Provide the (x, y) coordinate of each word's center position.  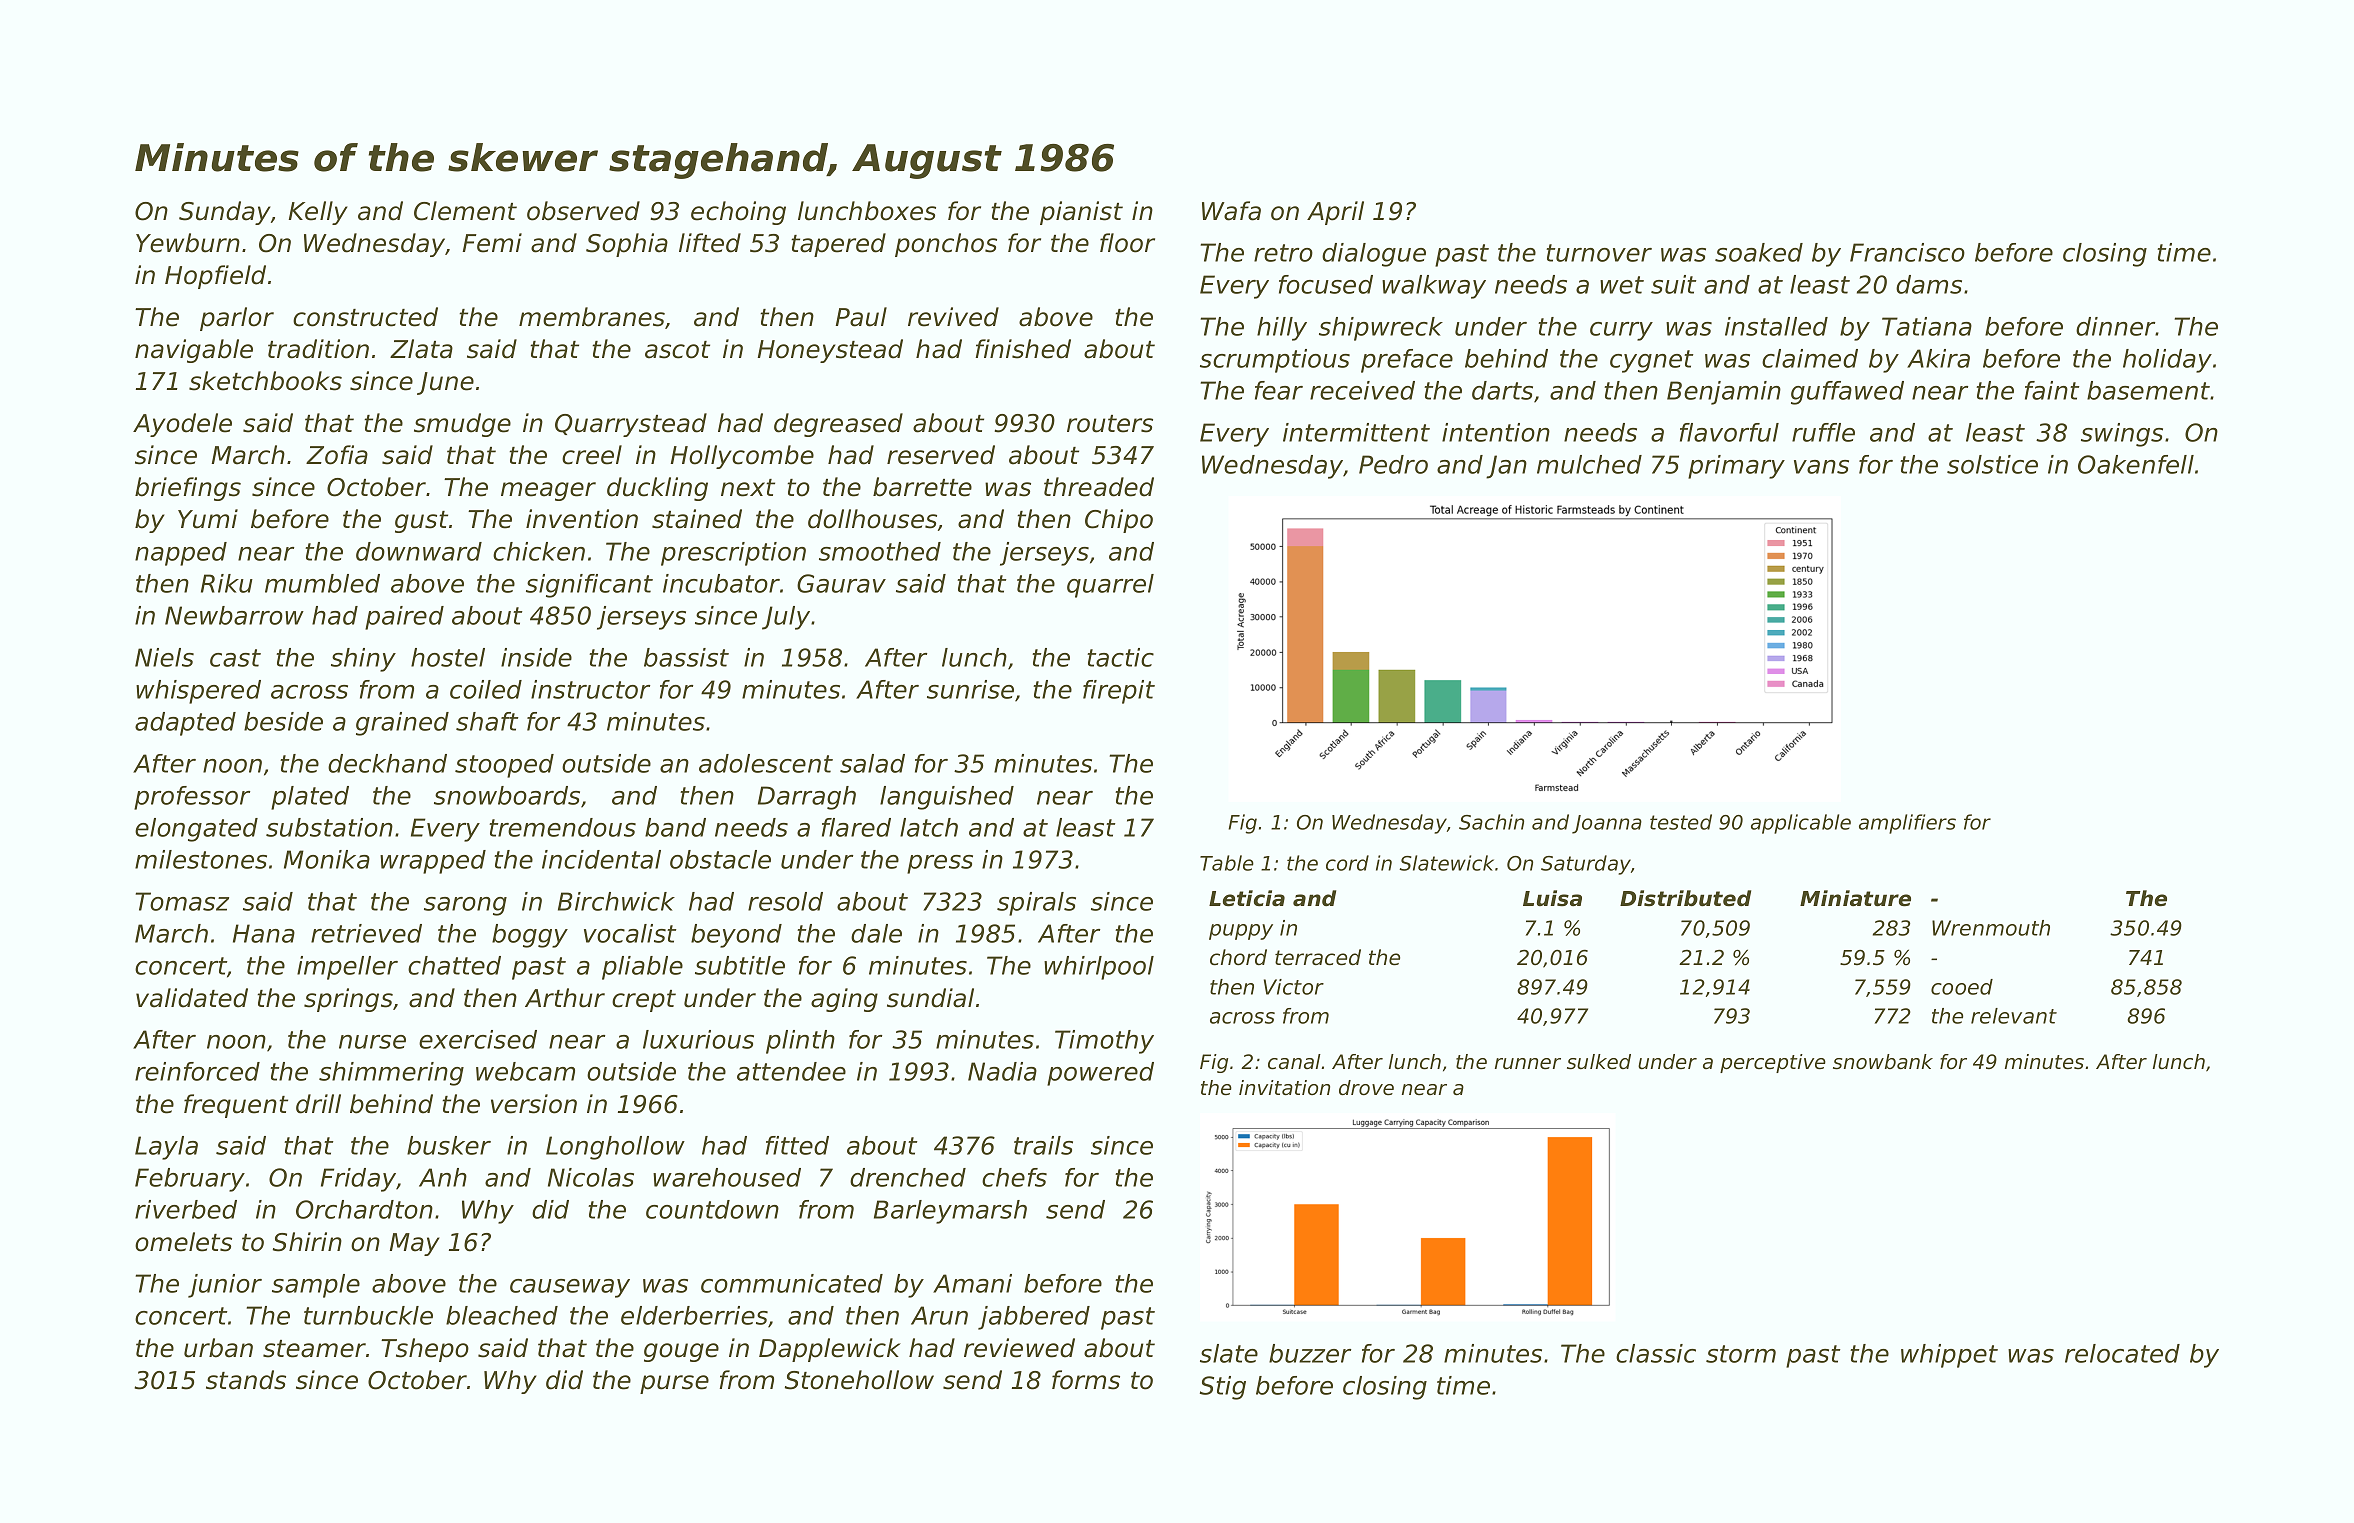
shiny (363, 660)
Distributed (1685, 898)
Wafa (1231, 211)
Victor (1294, 987)
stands (246, 1380)
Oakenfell (2136, 464)
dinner (2116, 326)
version (534, 1104)
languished (947, 798)
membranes (592, 317)
